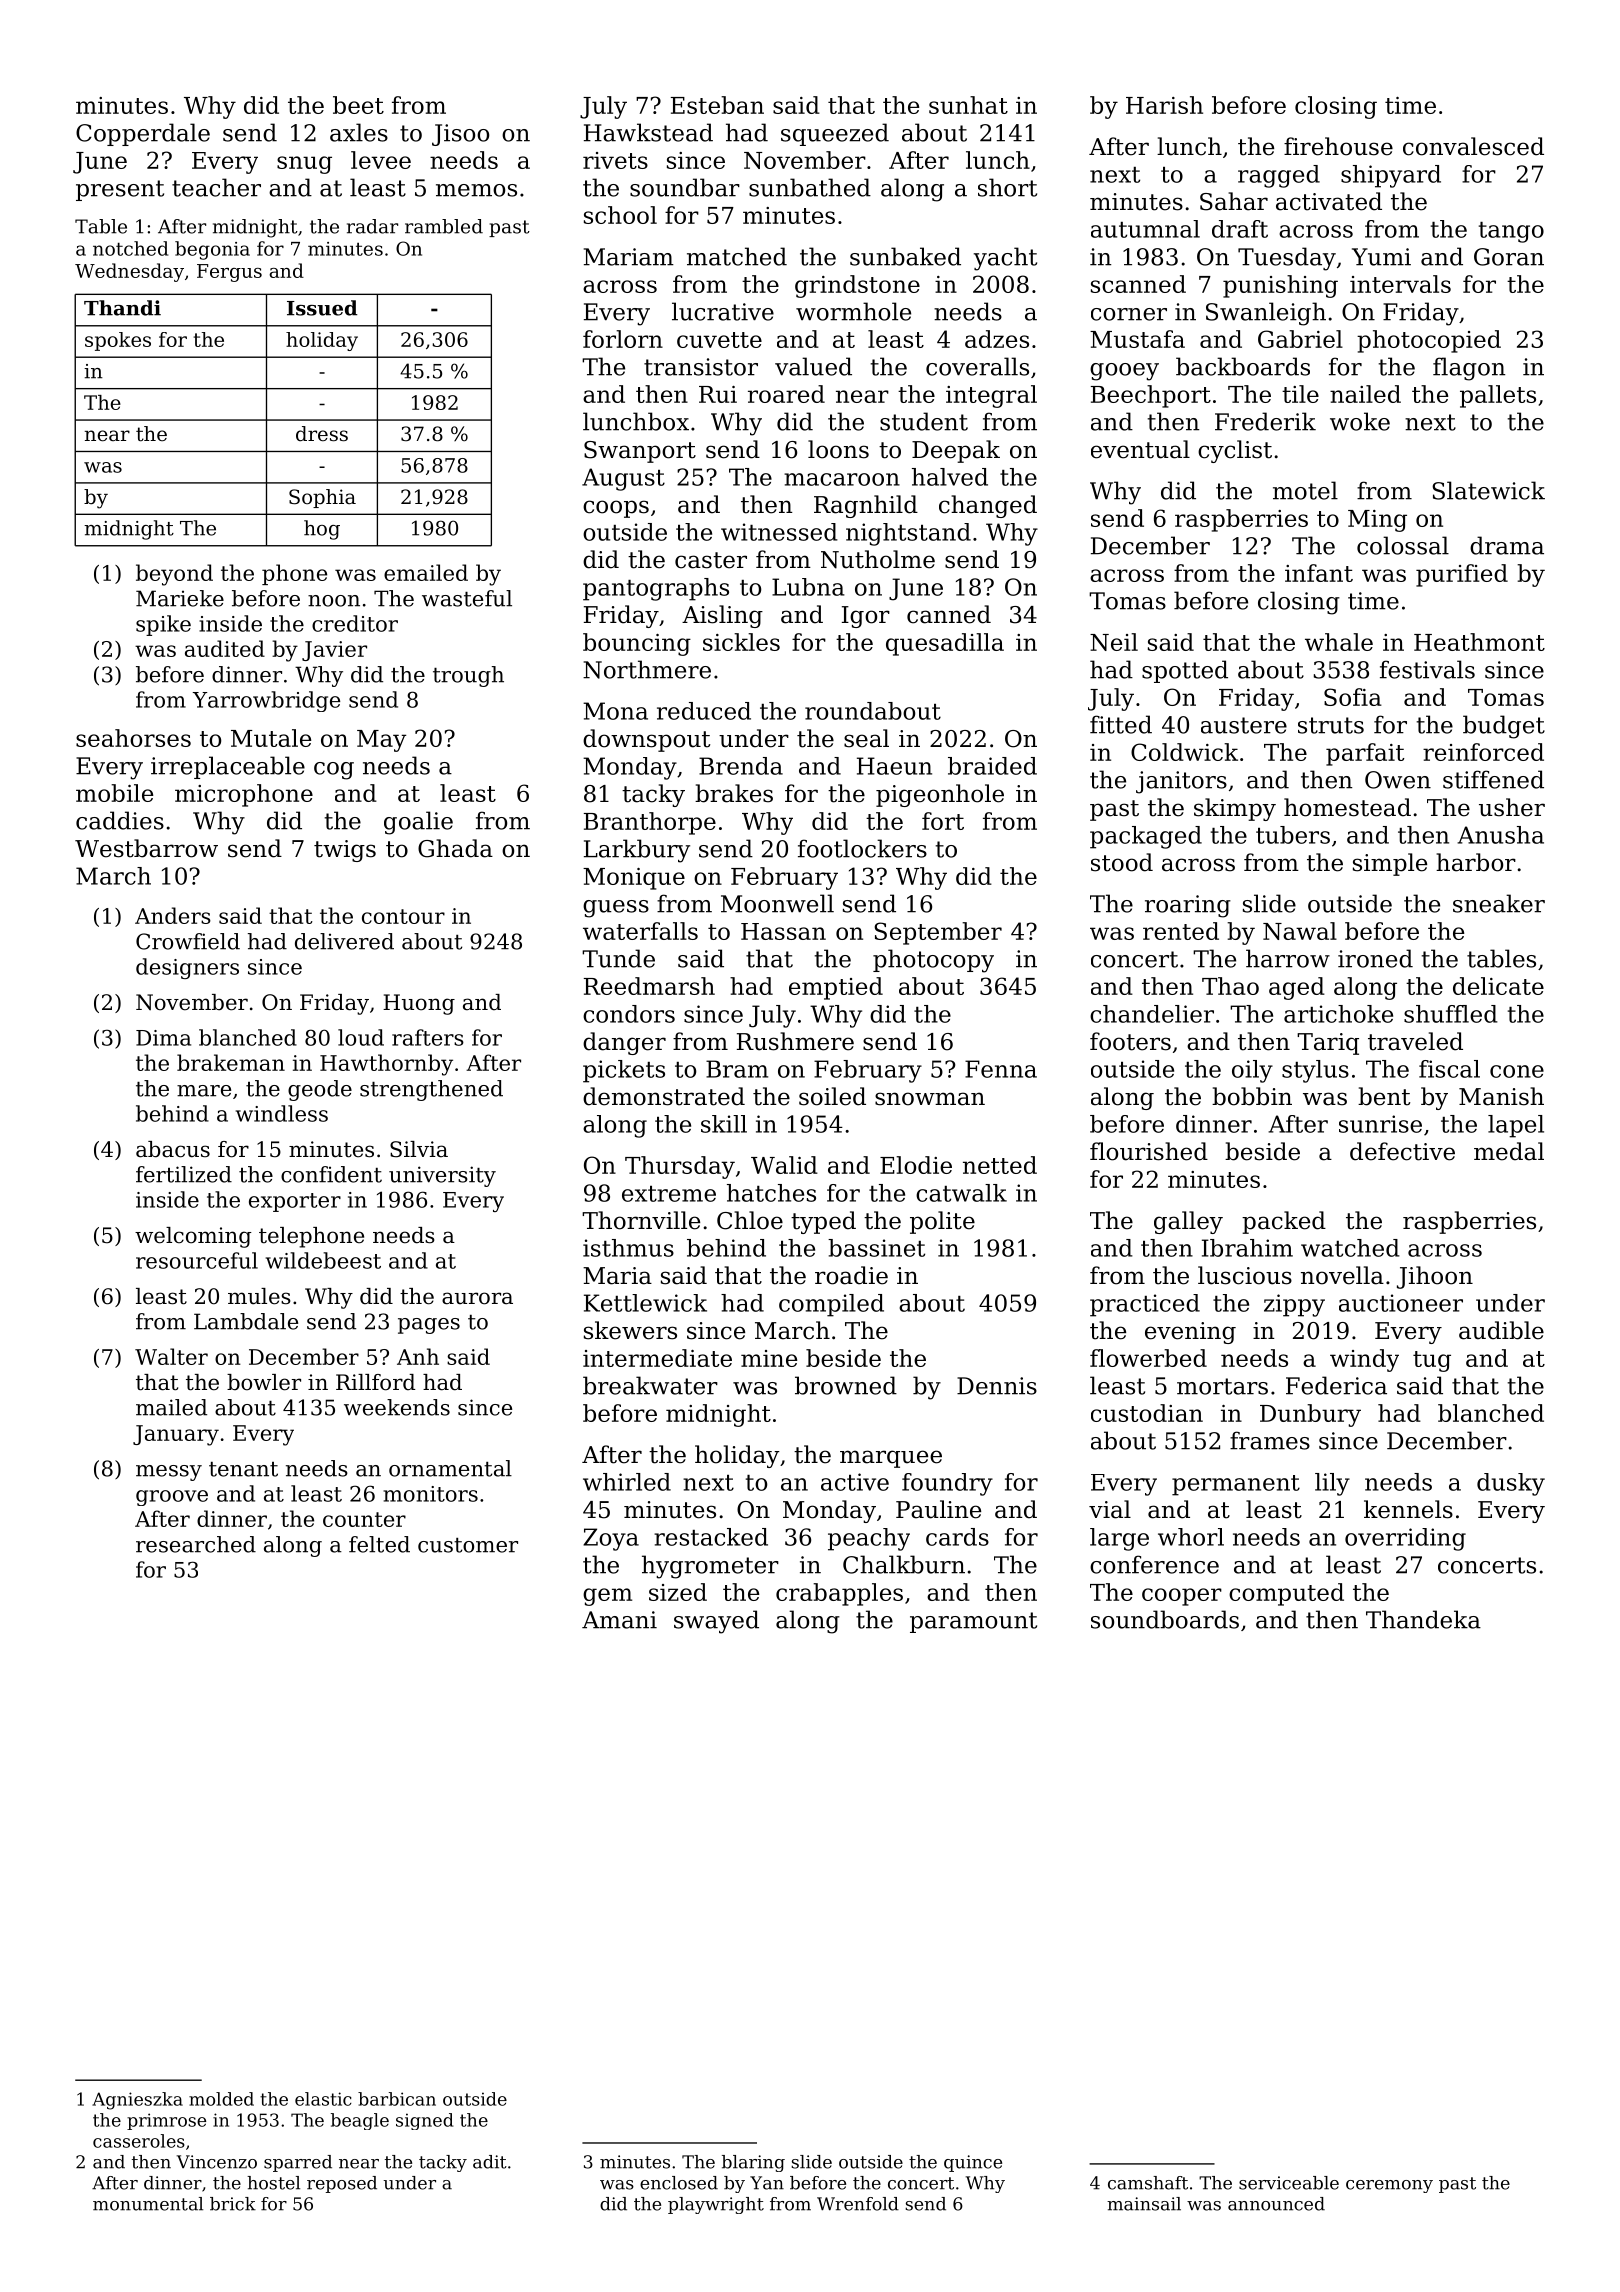 Image resolution: width=1620 pixels, height=2292 pixels. What do you see at coordinates (866, 506) in the page?
I see `Ragnhild` at bounding box center [866, 506].
